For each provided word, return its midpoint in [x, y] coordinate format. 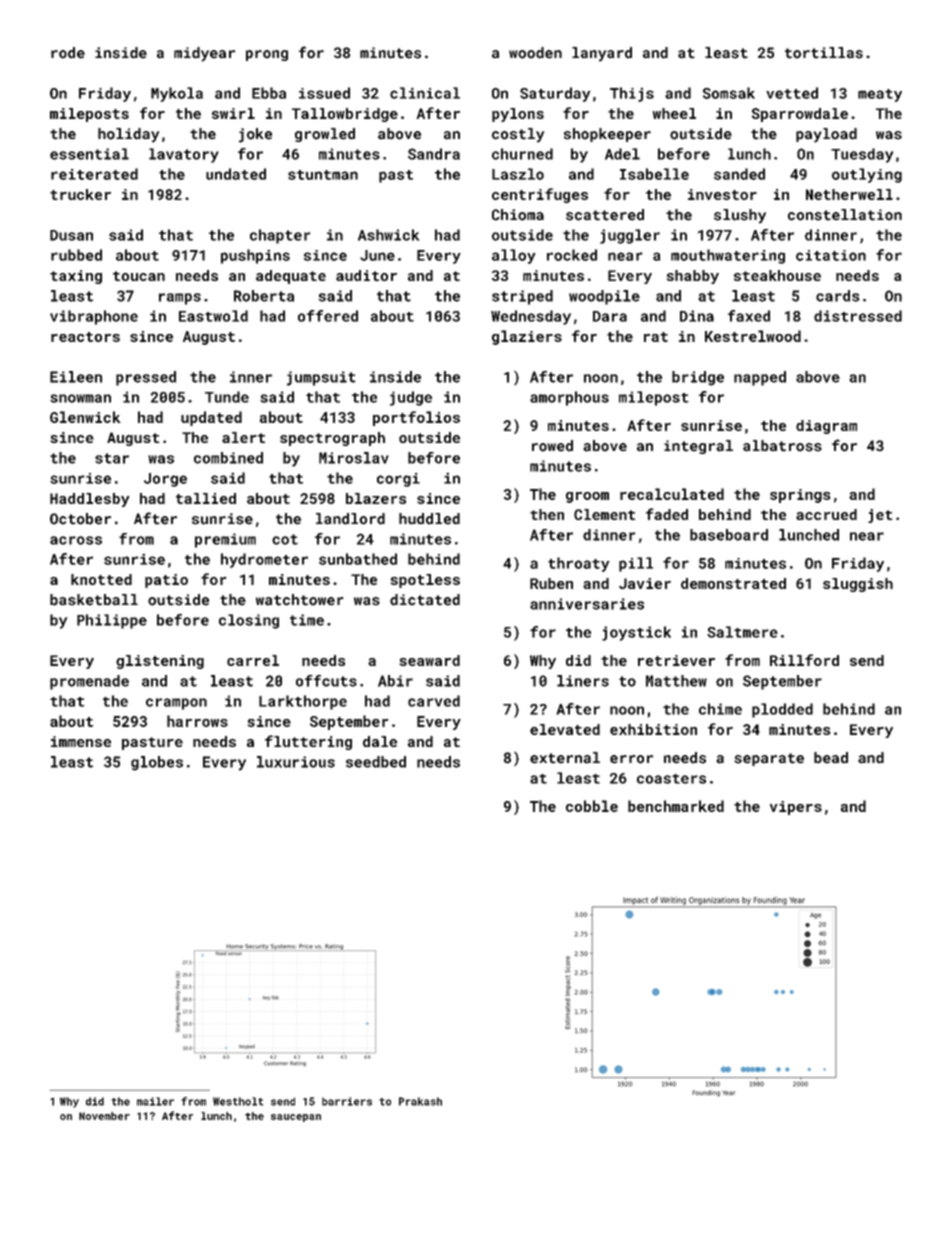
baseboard [729, 535]
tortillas [824, 53]
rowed [552, 446]
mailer [155, 1101]
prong [267, 55]
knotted [101, 579]
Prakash [420, 1101]
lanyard [602, 54]
